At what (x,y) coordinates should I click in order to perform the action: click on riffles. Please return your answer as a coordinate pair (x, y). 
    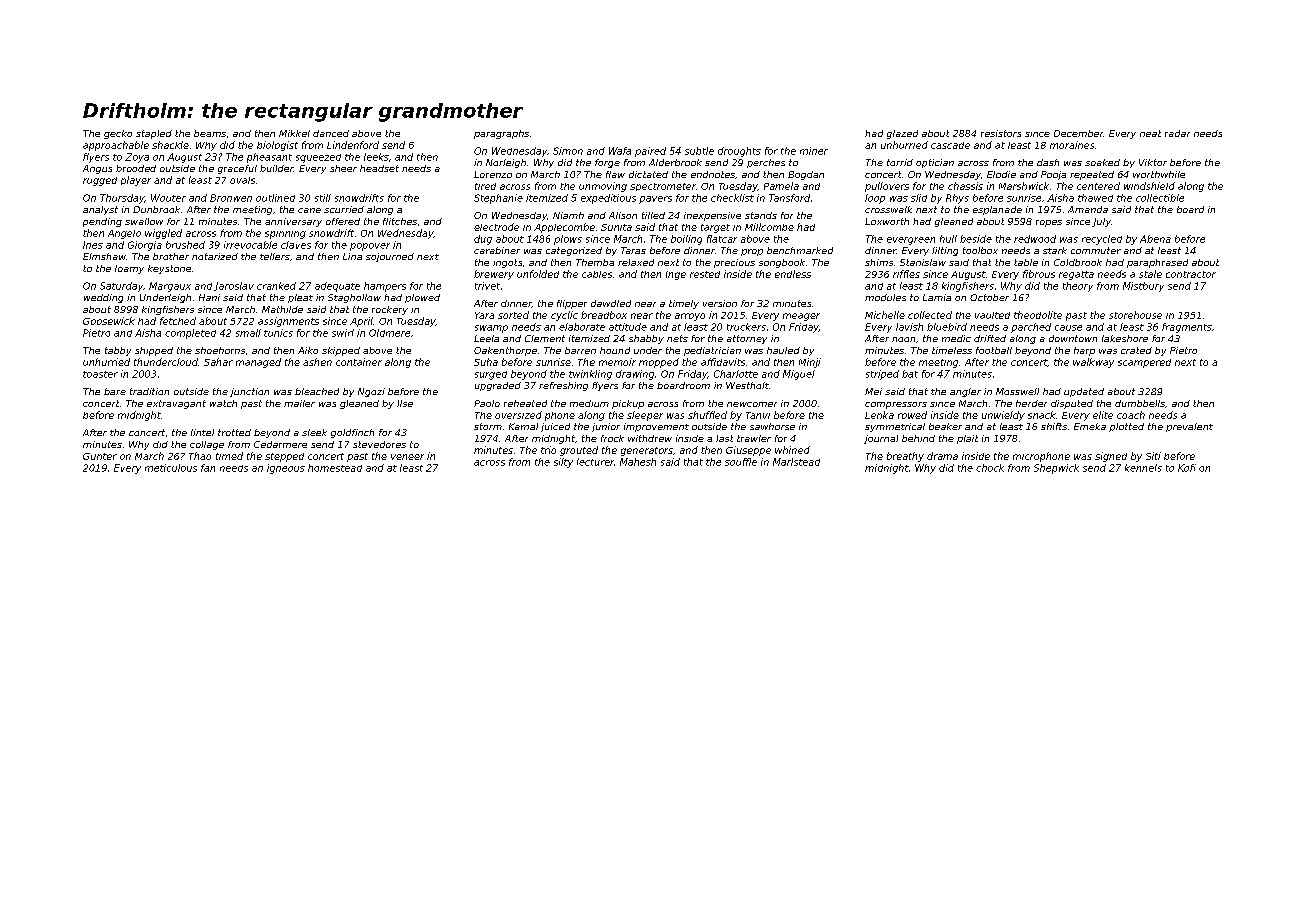
    Looking at the image, I should click on (906, 274).
